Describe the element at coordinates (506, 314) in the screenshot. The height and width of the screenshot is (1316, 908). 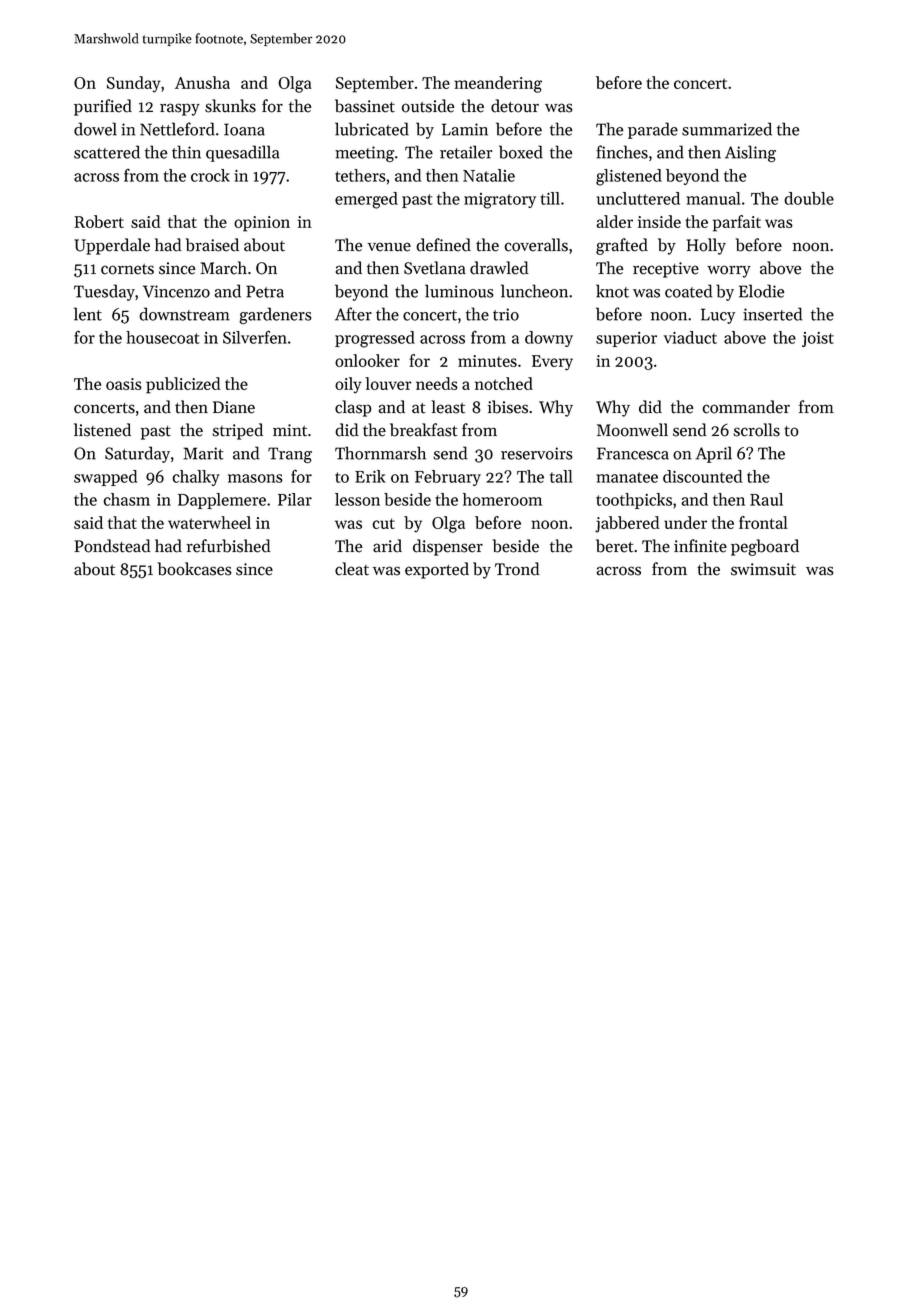
I see `trio` at that location.
